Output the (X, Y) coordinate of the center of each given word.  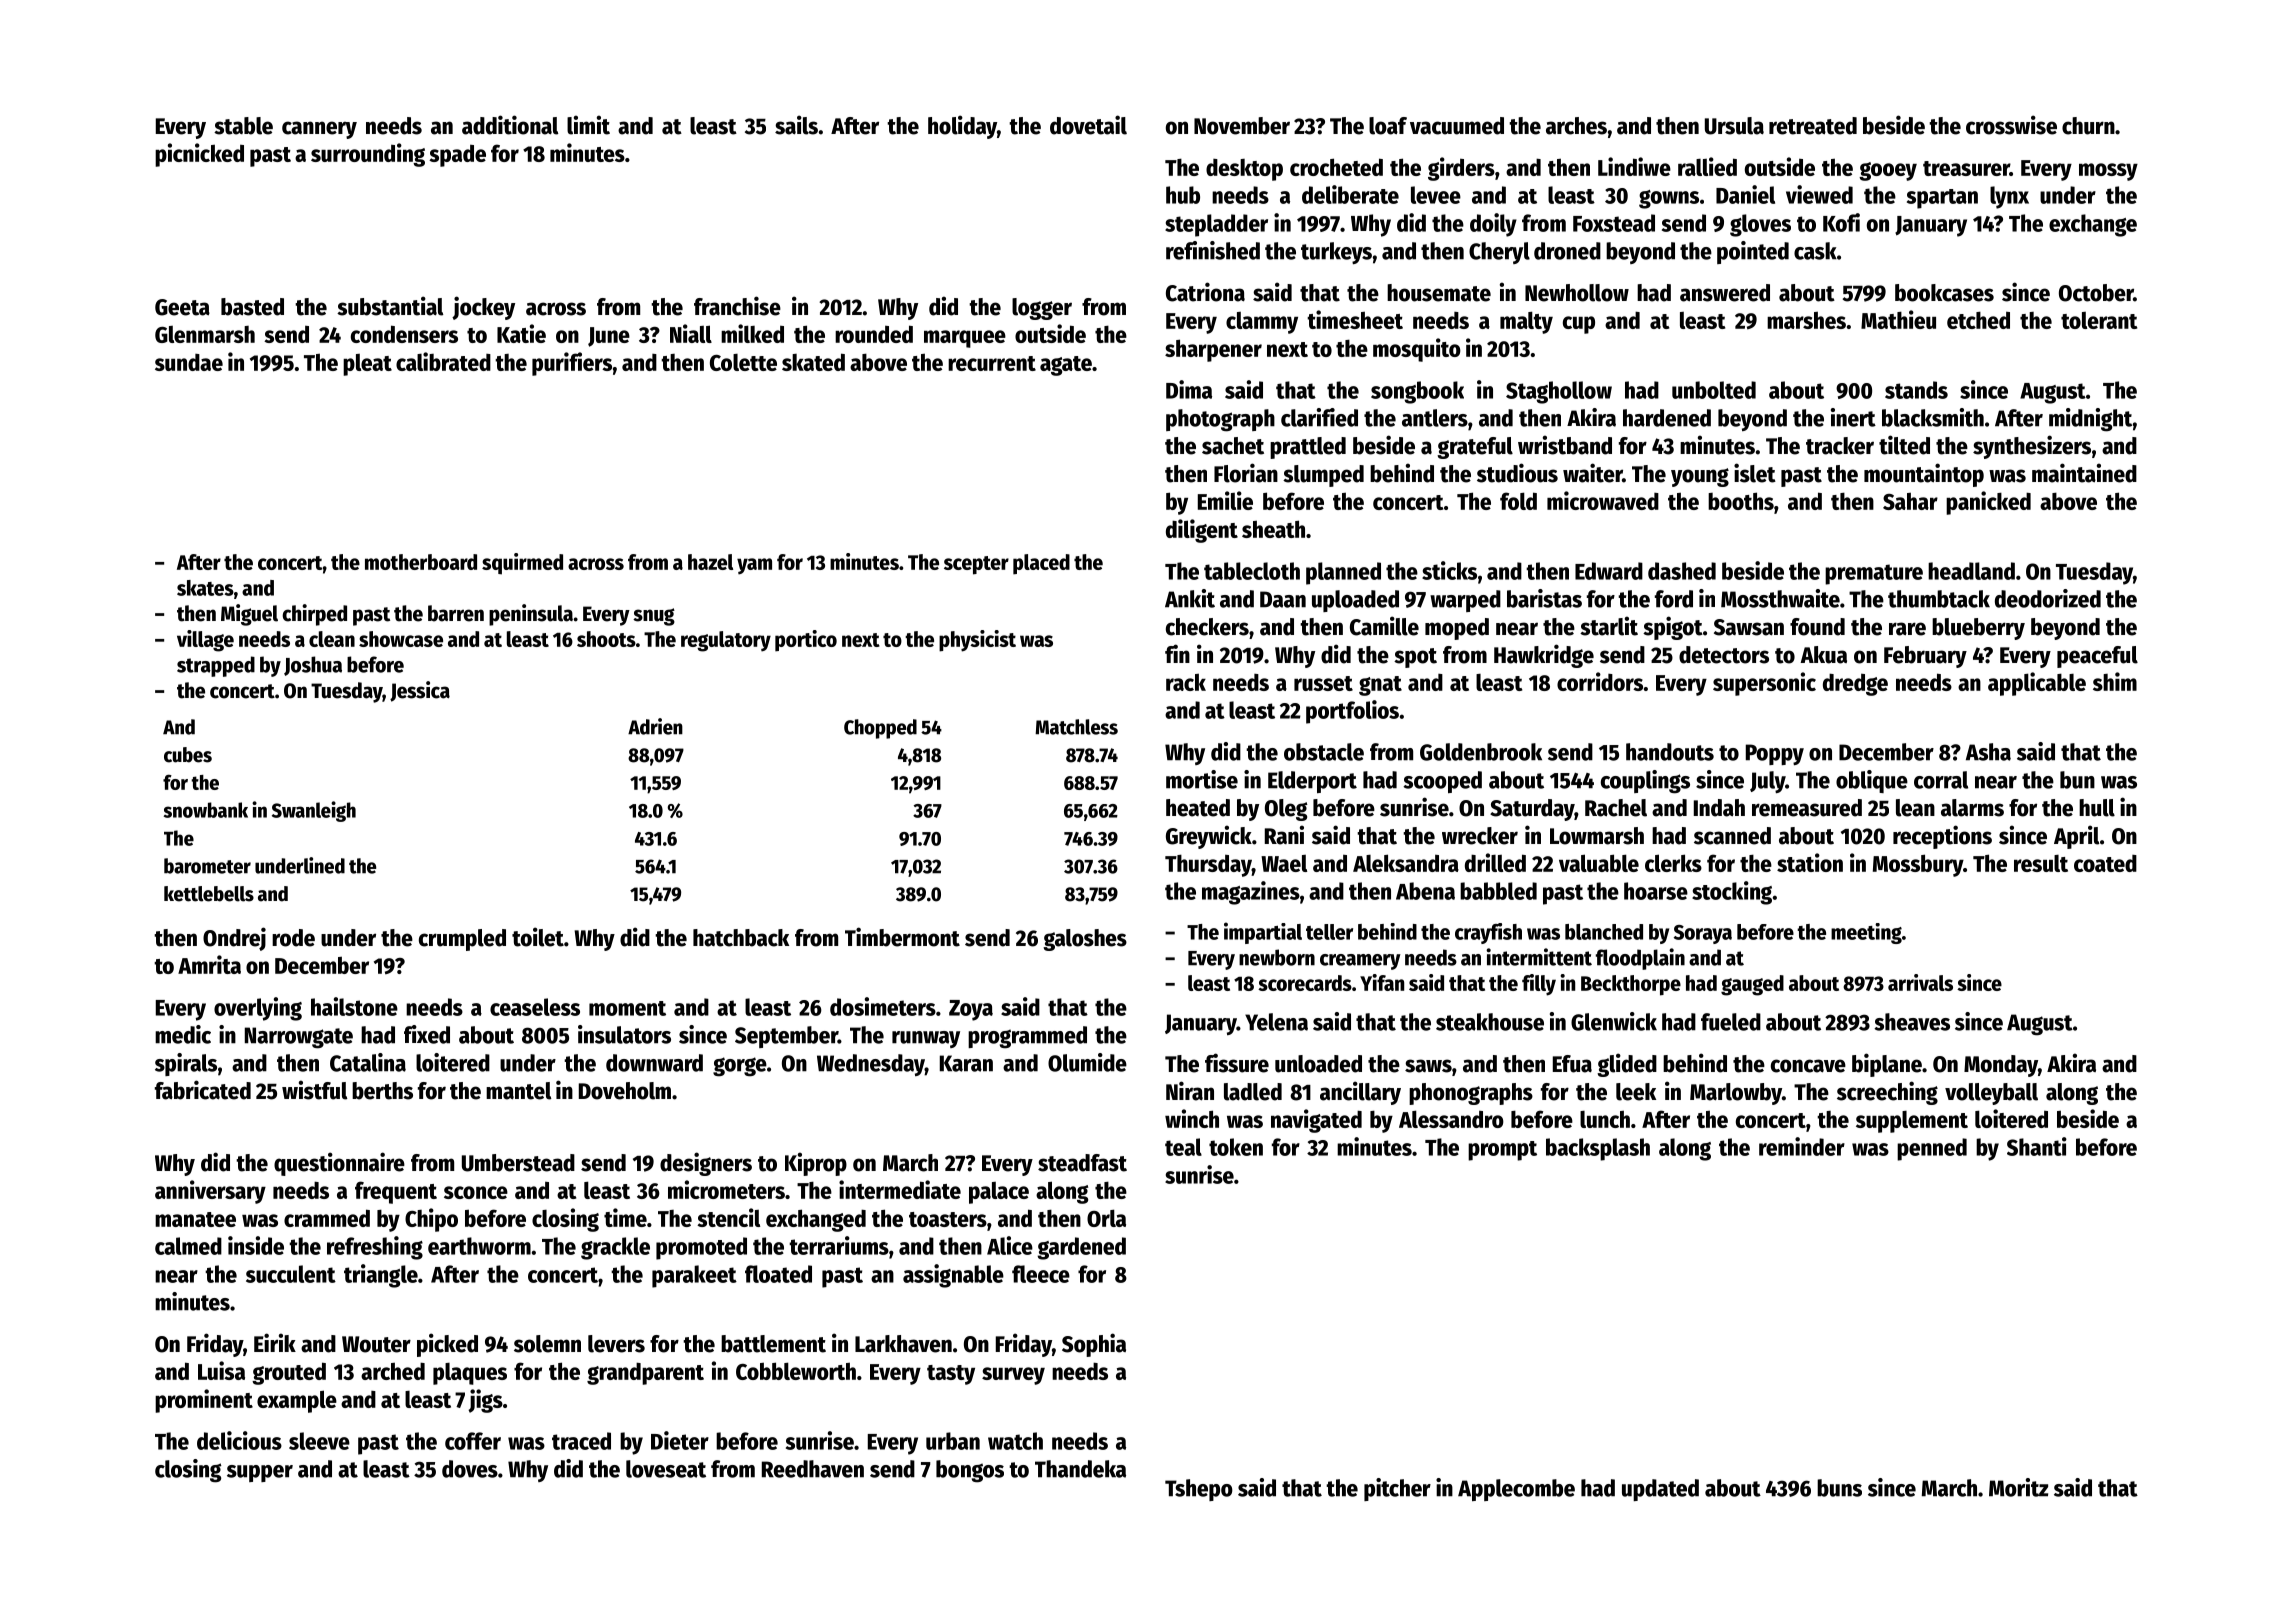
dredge (1855, 684)
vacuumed (1457, 126)
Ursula (1734, 126)
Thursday (1208, 865)
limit (588, 125)
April (2076, 837)
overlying (258, 1009)
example (297, 1401)
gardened (1081, 1248)
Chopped (880, 729)
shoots (606, 639)
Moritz (2018, 1487)
